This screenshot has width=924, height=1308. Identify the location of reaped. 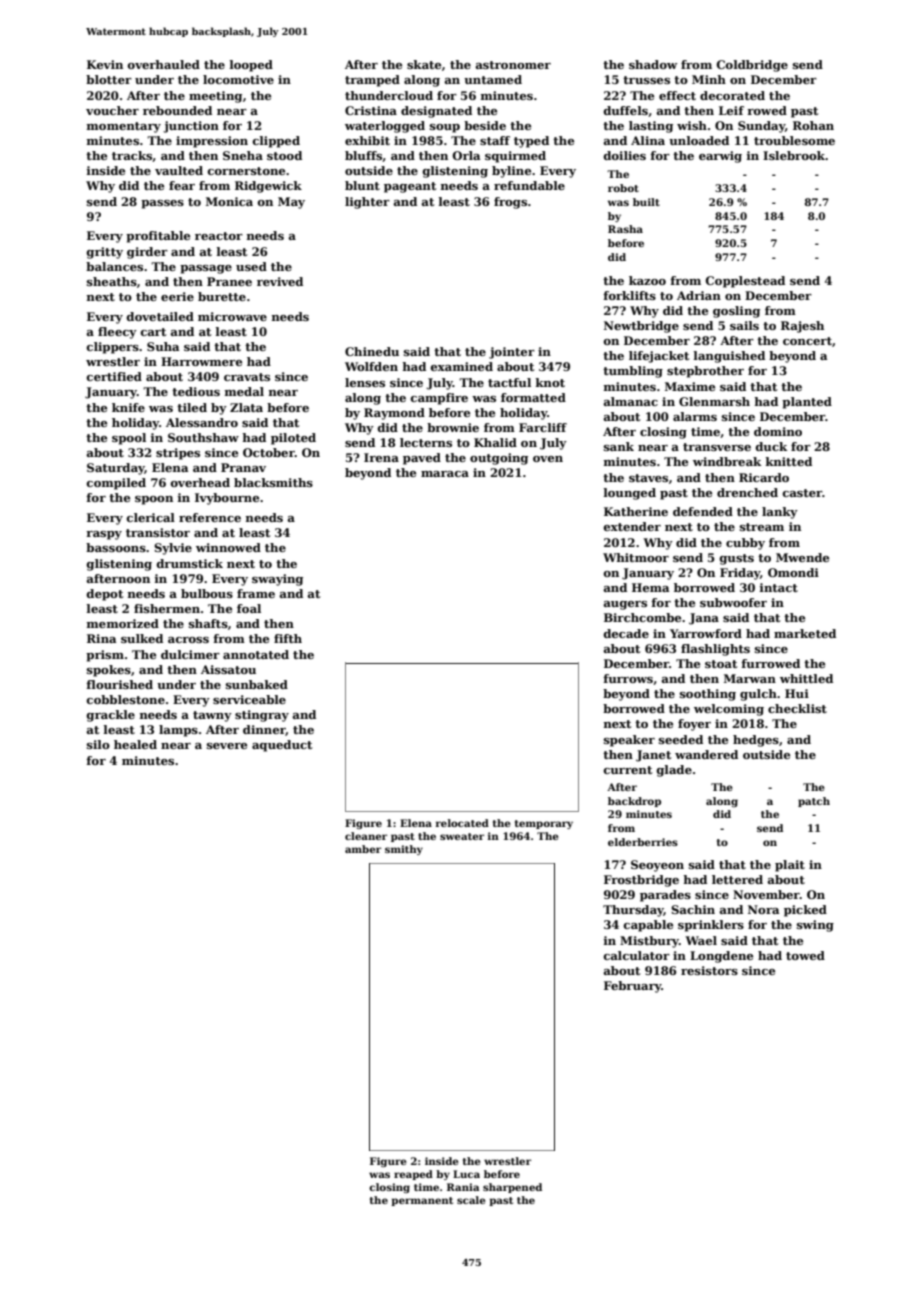
(413, 1175).
